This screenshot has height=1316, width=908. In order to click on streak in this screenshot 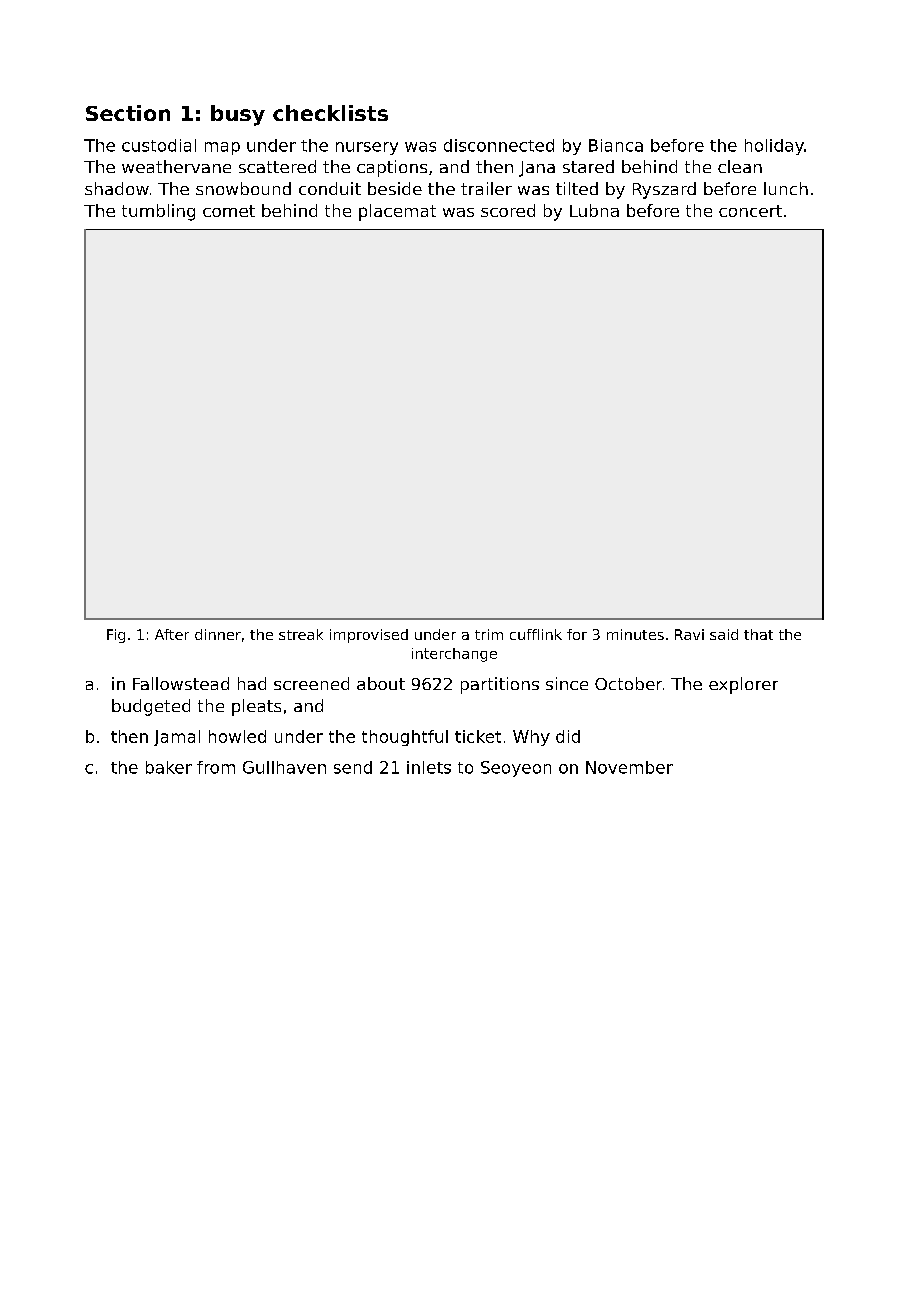, I will do `click(301, 634)`.
